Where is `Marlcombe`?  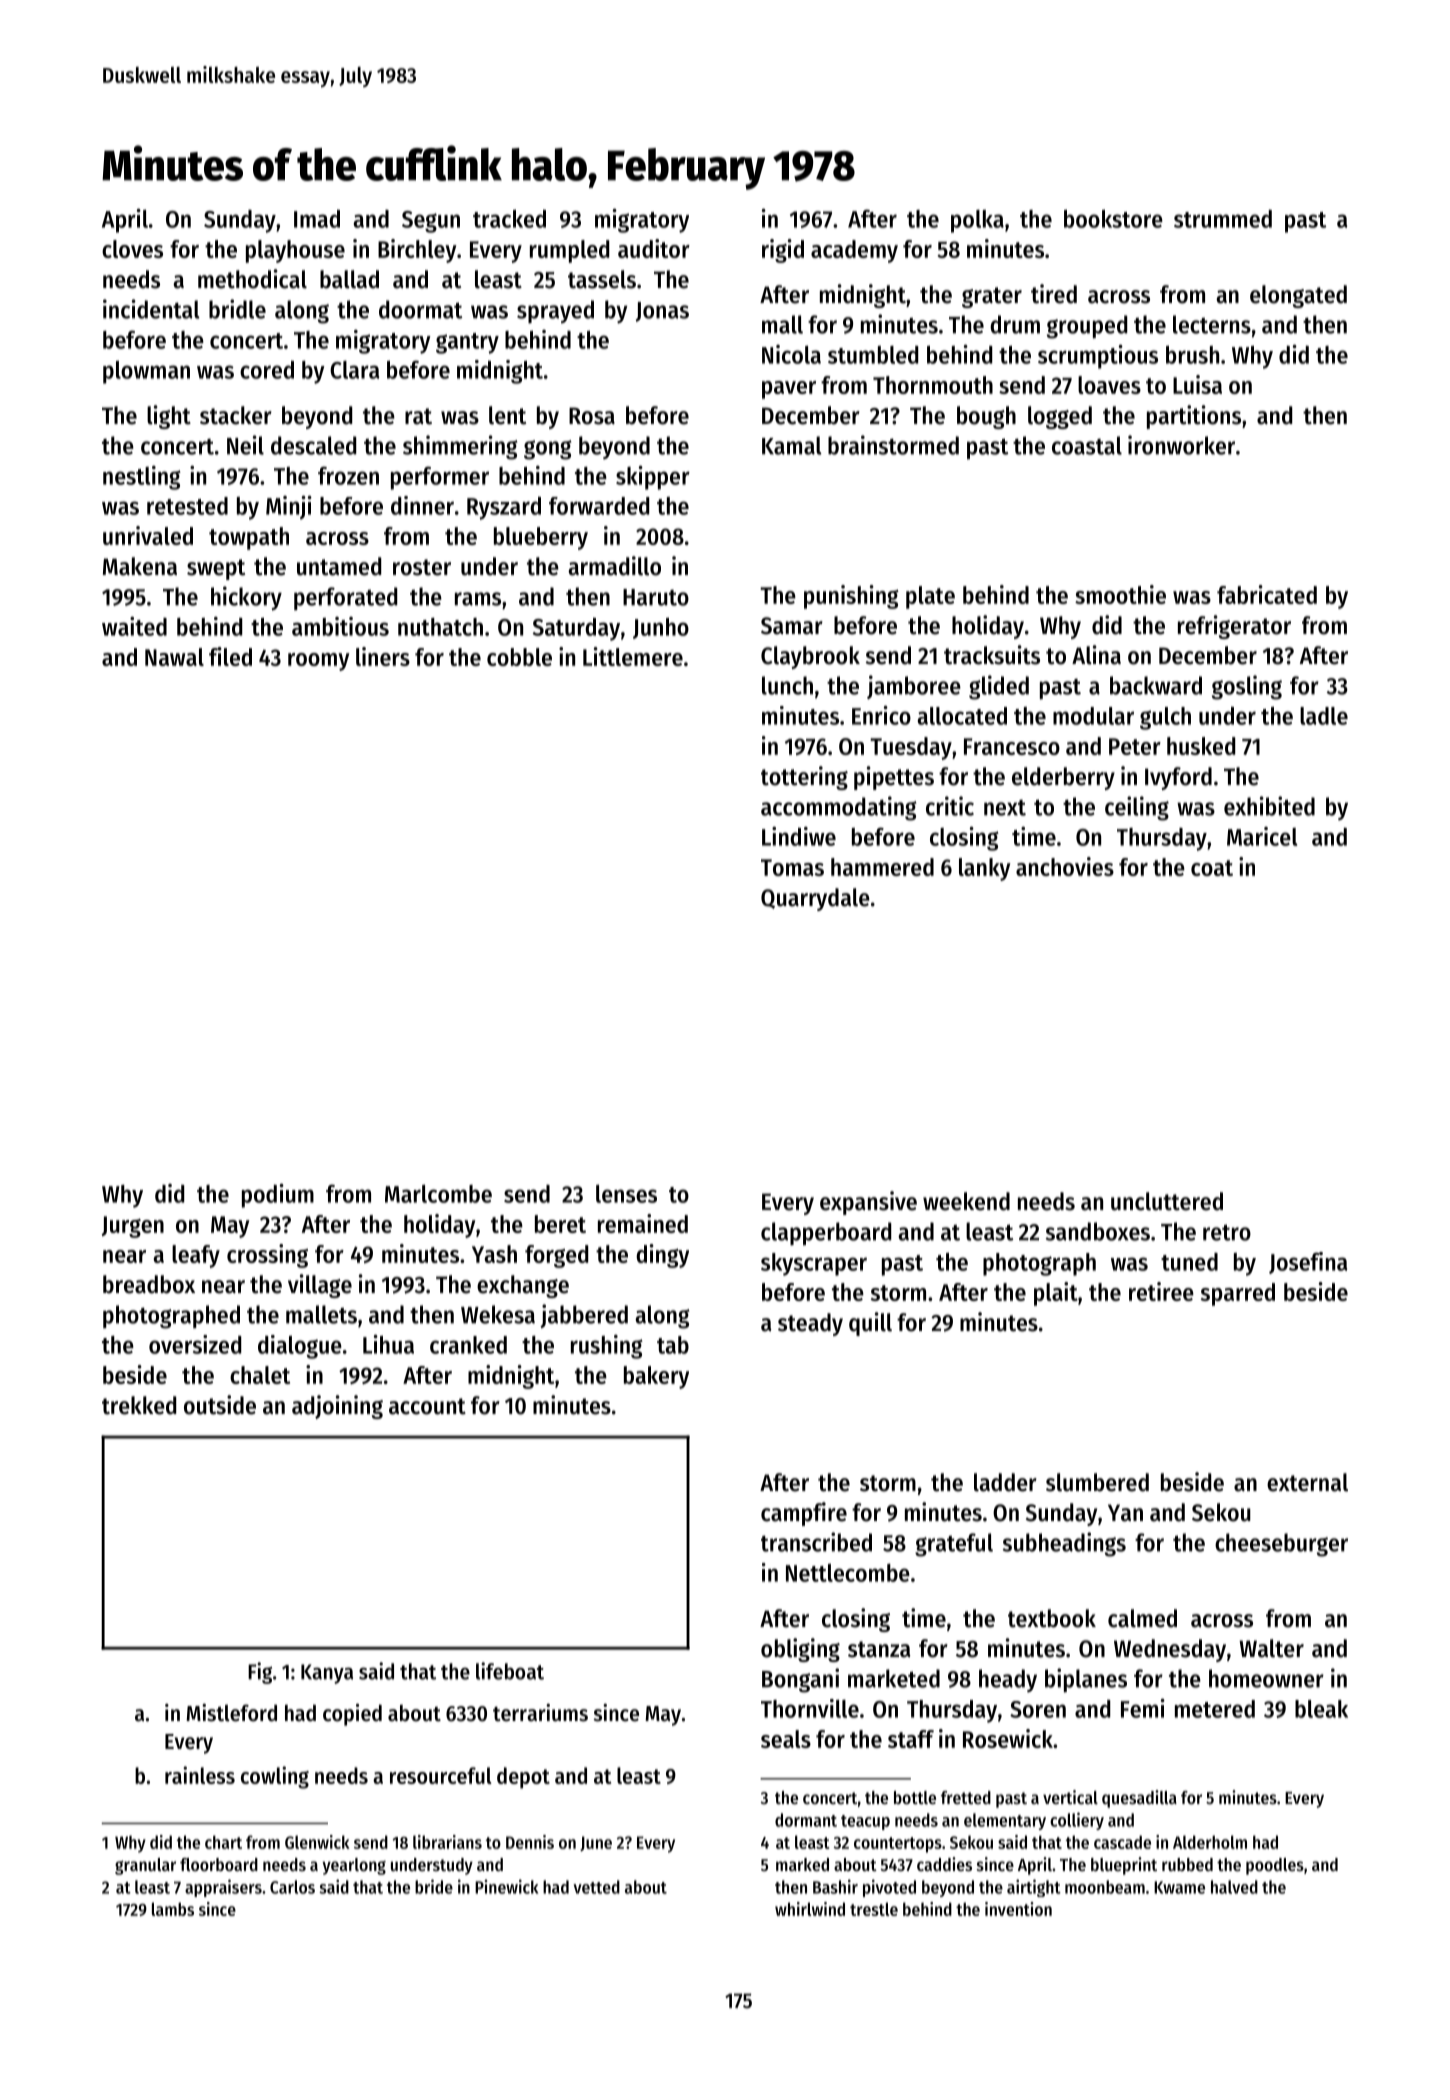 Marlcombe is located at coordinates (438, 1194).
